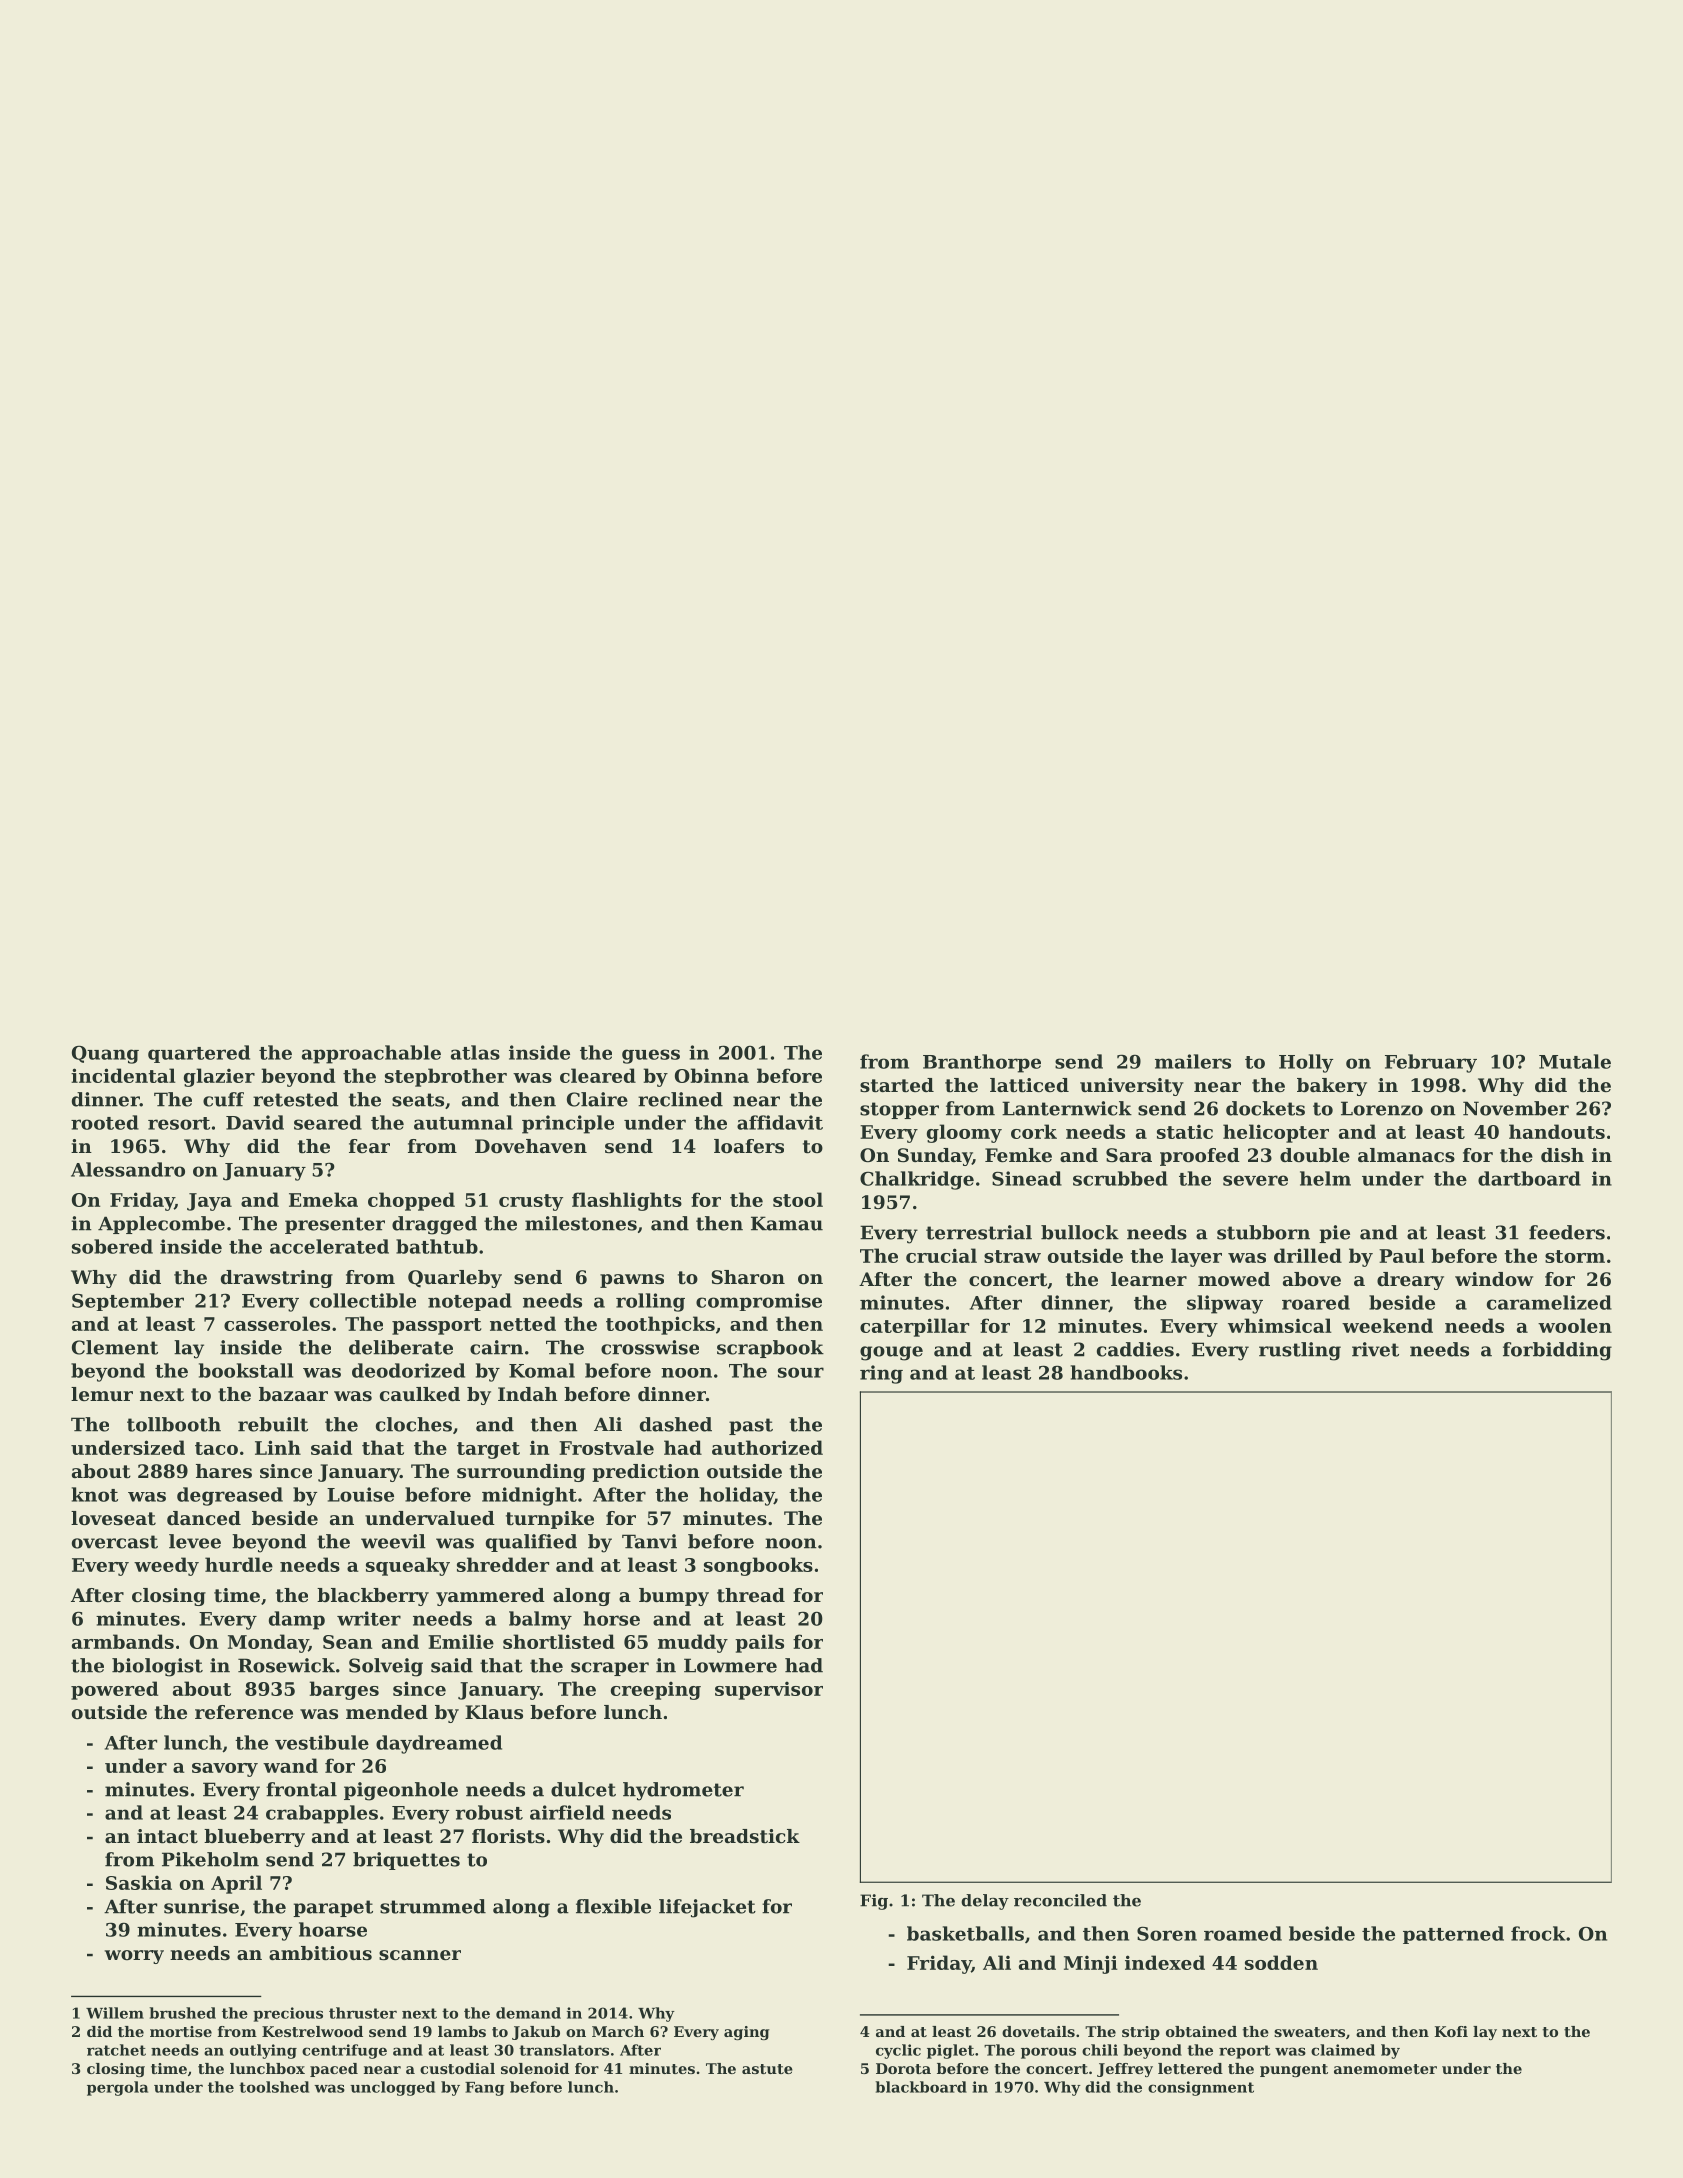 The width and height of the screenshot is (1683, 2178). I want to click on weedy, so click(166, 1566).
